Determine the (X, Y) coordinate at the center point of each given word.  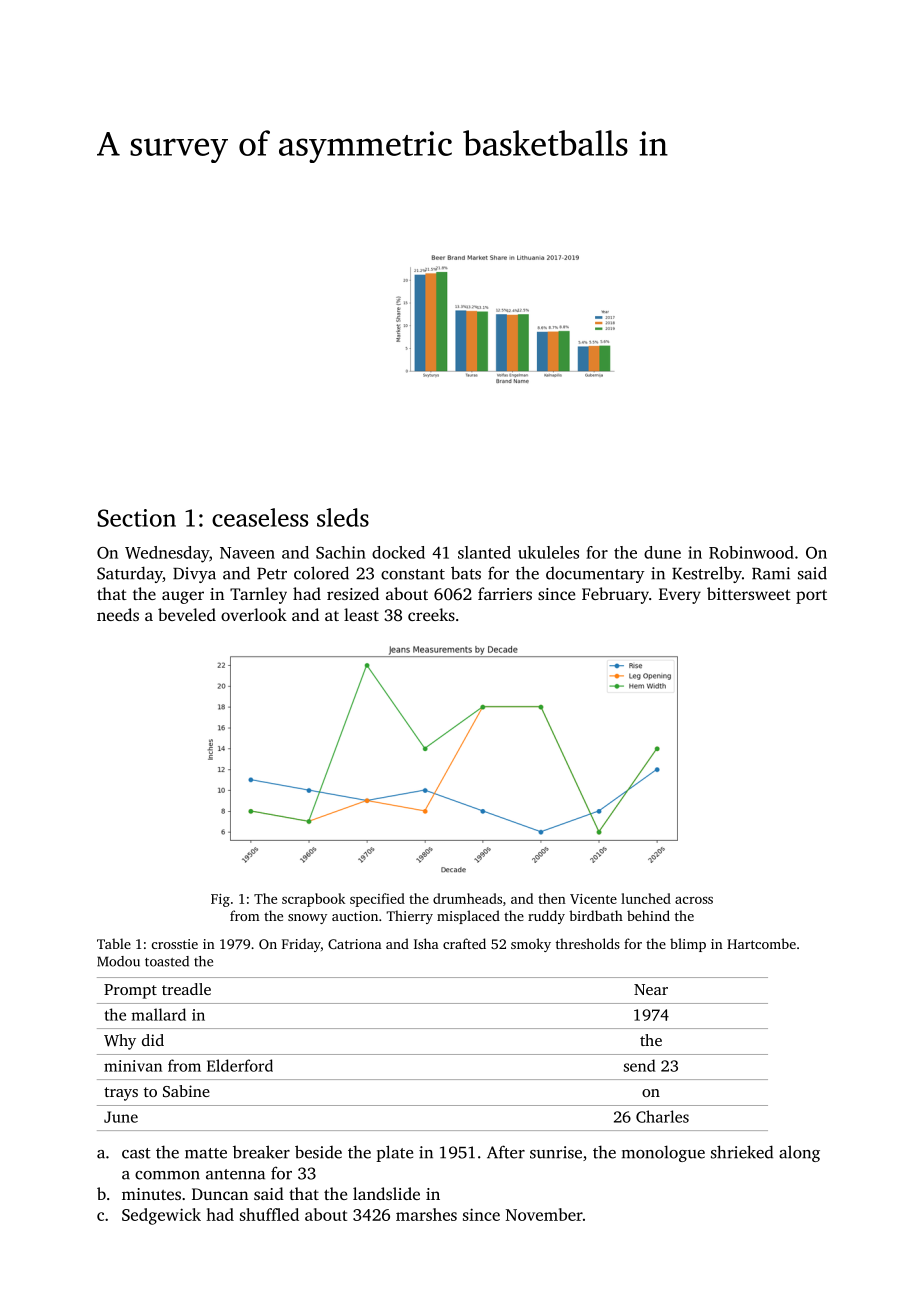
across (694, 900)
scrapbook (313, 900)
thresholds (588, 943)
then (552, 898)
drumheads (467, 898)
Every (680, 596)
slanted (484, 552)
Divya (194, 575)
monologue (663, 1153)
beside (318, 1152)
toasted (167, 961)
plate (394, 1153)
